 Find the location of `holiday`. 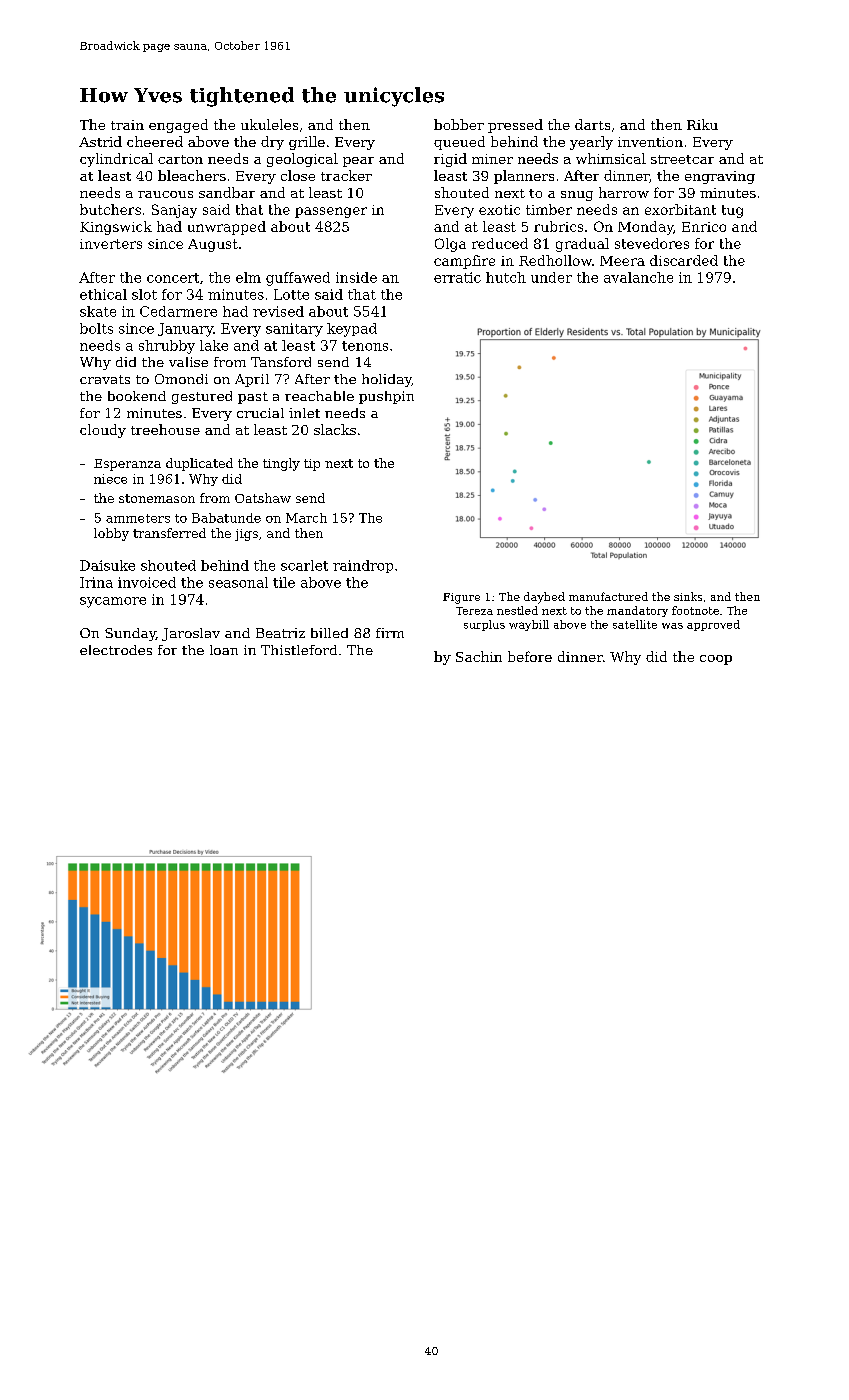

holiday is located at coordinates (387, 380).
